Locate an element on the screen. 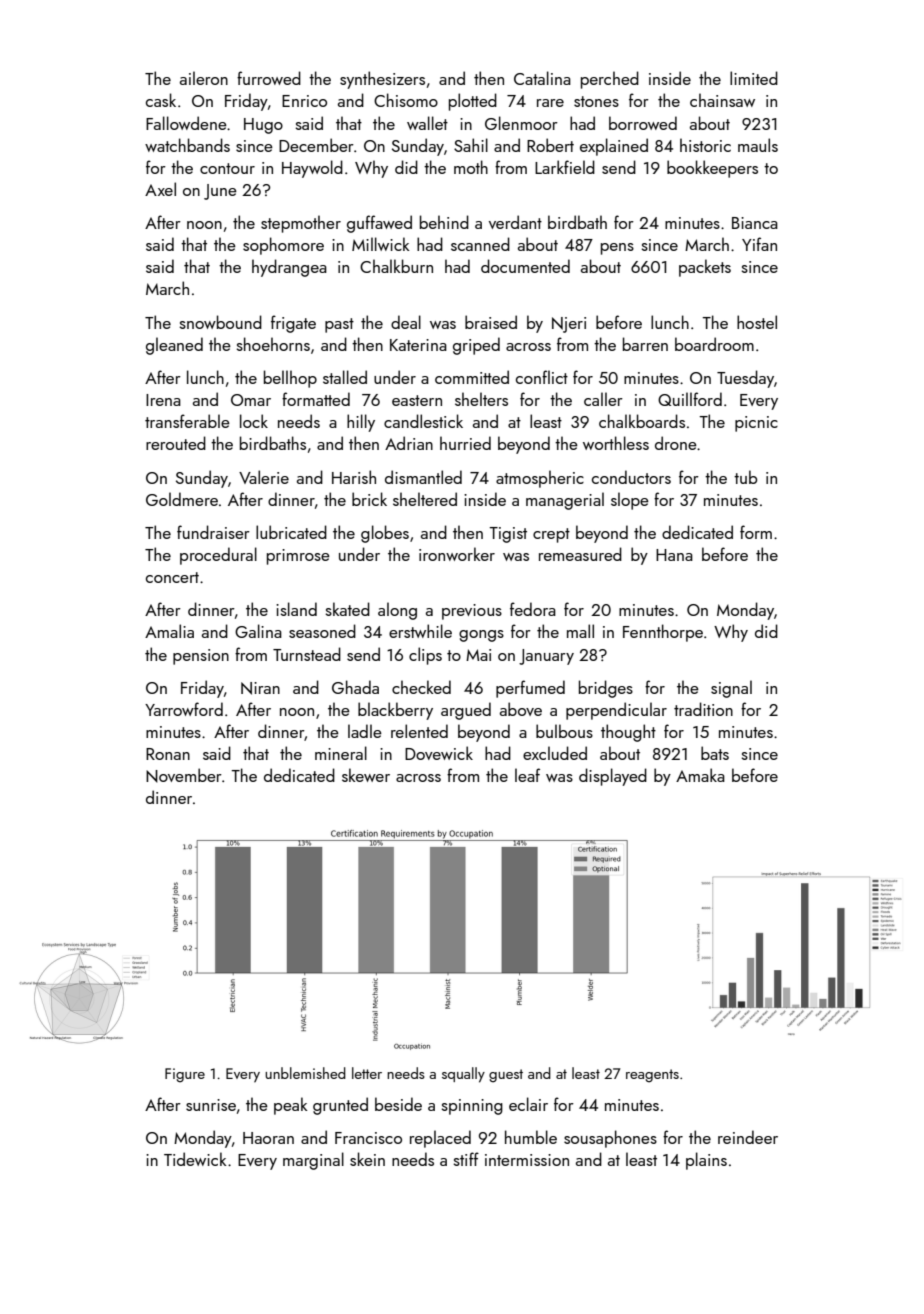 This screenshot has height=1314, width=924. hydrangea is located at coordinates (289, 268).
